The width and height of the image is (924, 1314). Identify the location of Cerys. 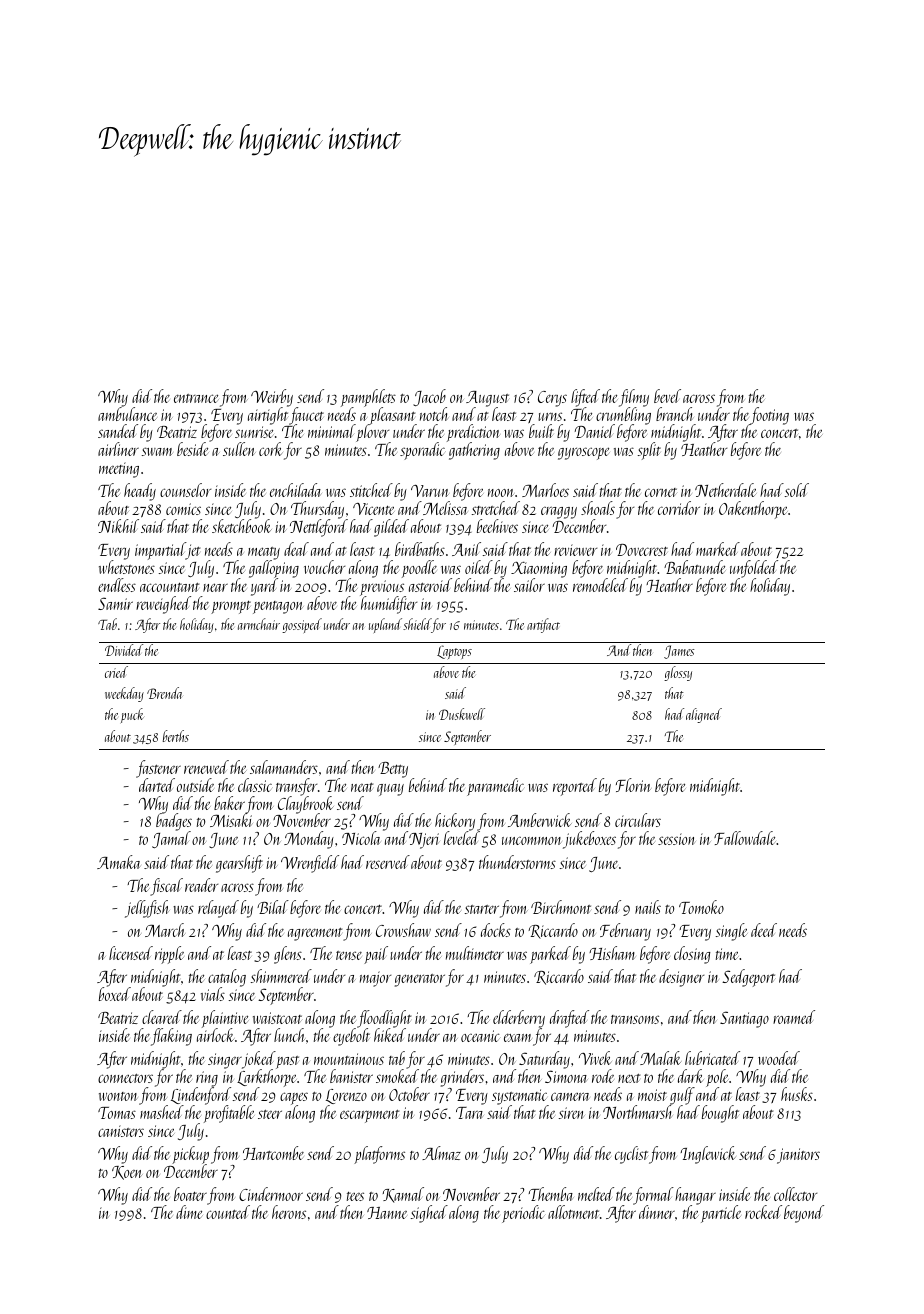
(552, 399).
